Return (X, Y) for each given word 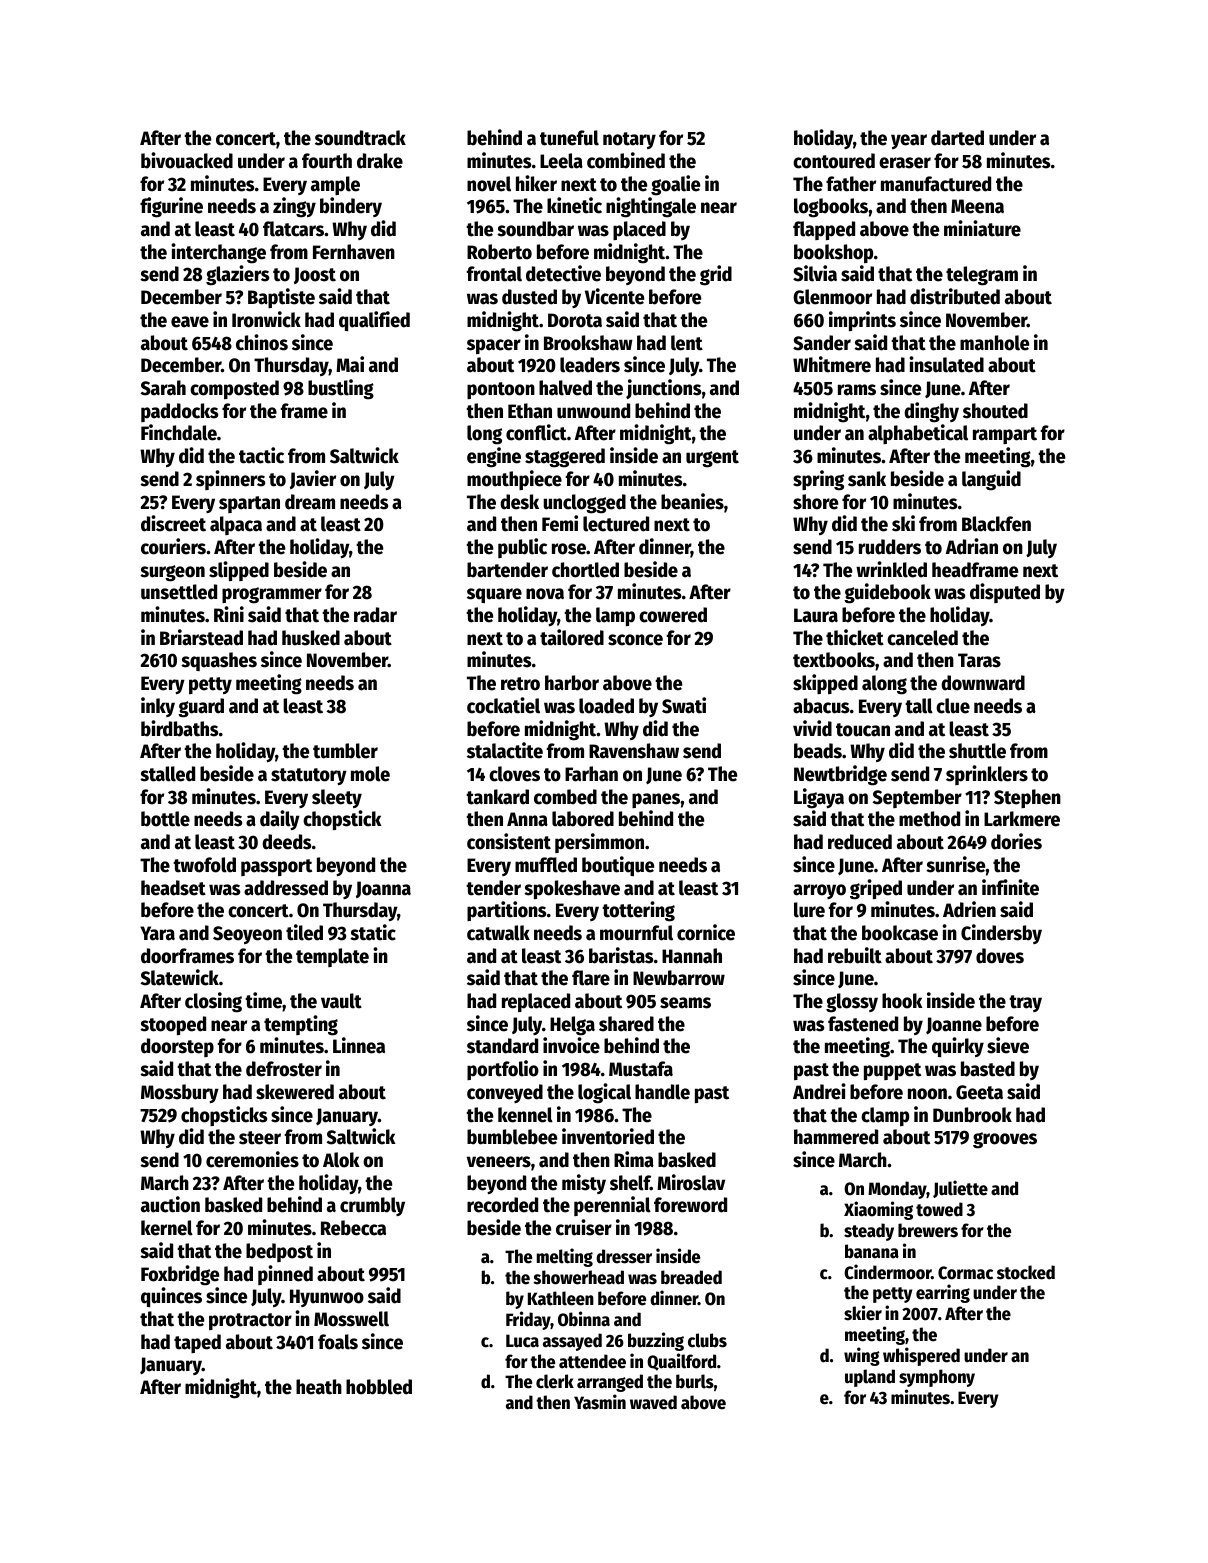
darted (957, 138)
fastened (863, 1024)
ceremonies (252, 1159)
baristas (621, 955)
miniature (982, 228)
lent (687, 343)
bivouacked (187, 160)
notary (629, 140)
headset (173, 888)
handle (662, 1092)
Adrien (969, 909)
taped (197, 1343)
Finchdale (179, 432)
